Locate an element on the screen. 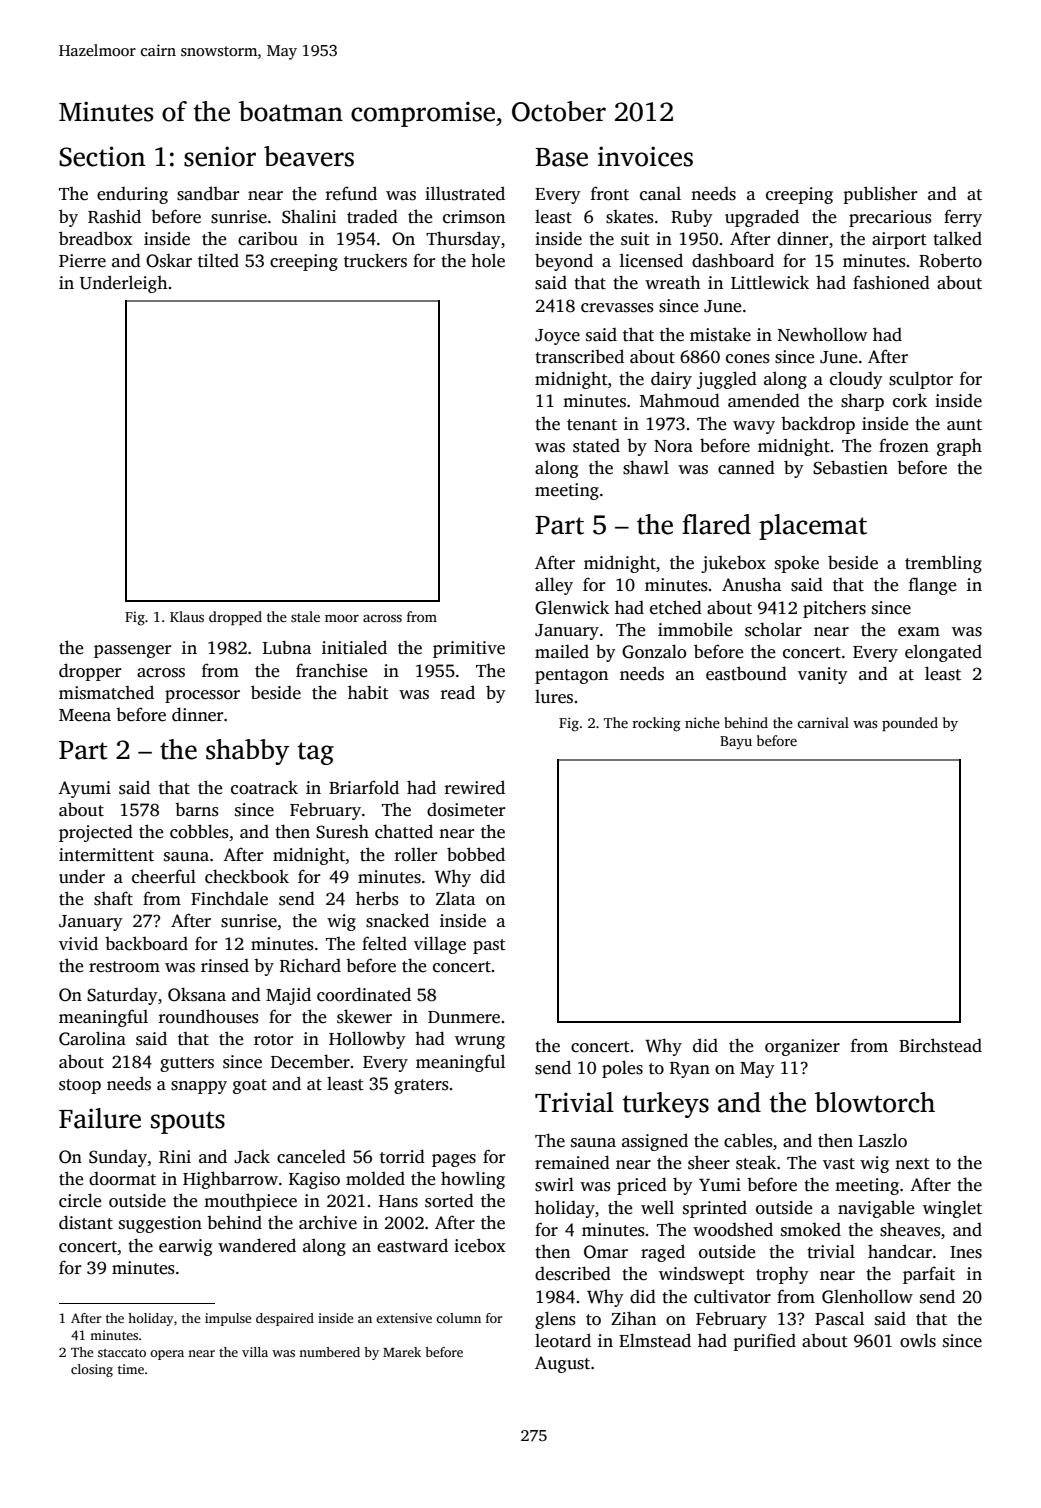  sandbar is located at coordinates (208, 193).
